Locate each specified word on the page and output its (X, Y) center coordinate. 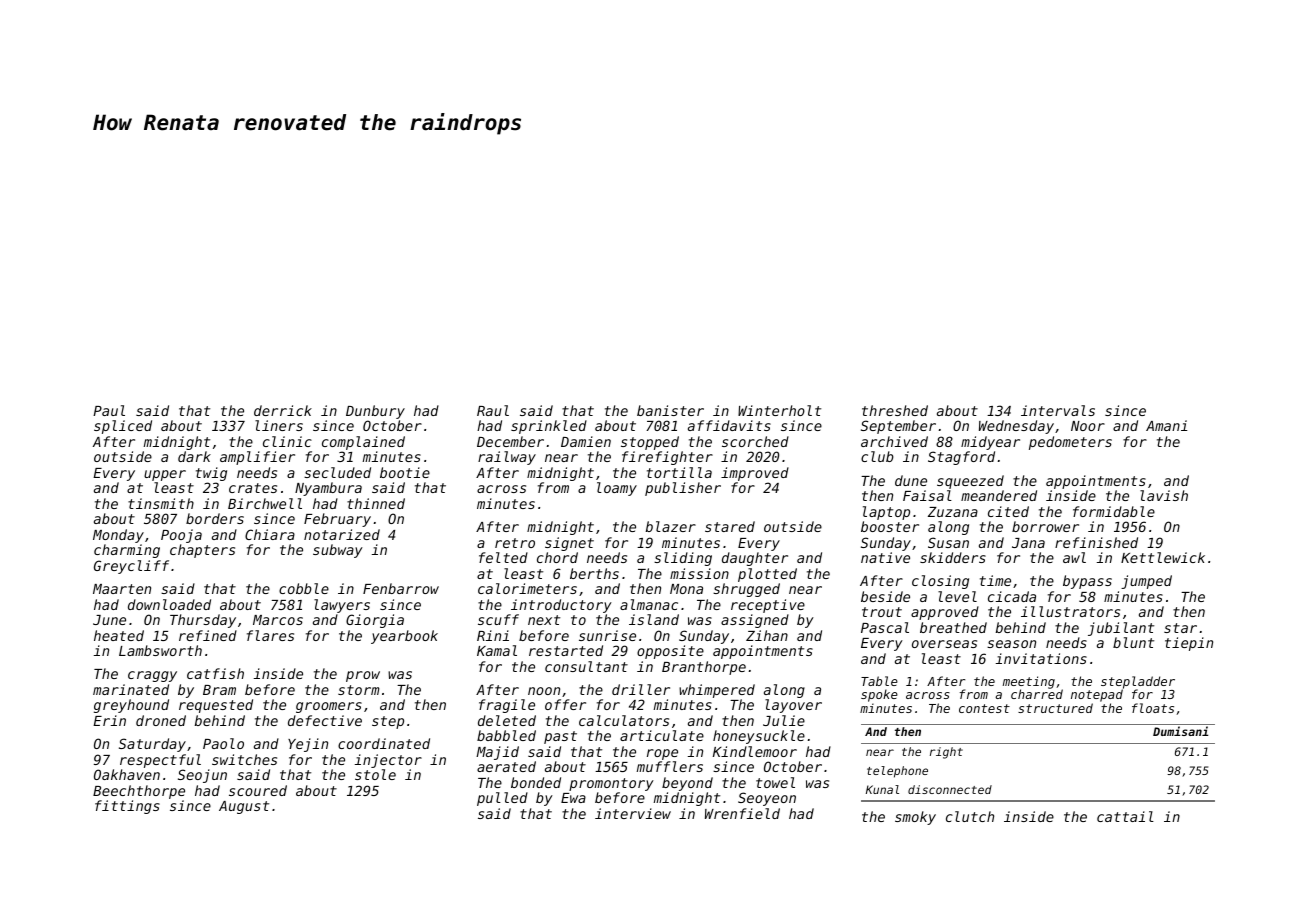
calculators (624, 720)
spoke (879, 695)
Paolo (223, 743)
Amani (1166, 425)
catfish (215, 673)
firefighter (667, 458)
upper (165, 475)
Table (879, 681)
